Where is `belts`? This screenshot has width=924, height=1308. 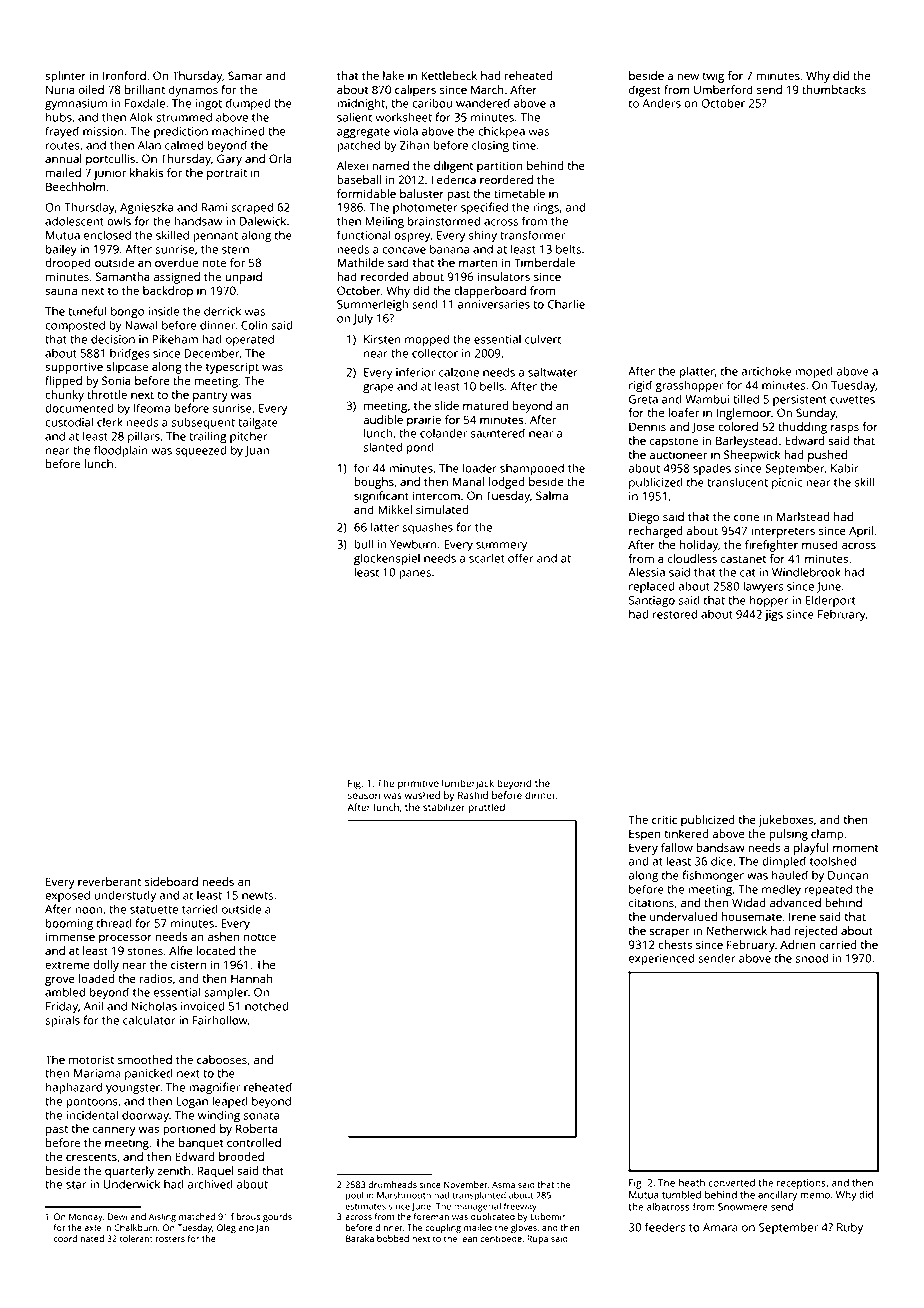 belts is located at coordinates (568, 249).
